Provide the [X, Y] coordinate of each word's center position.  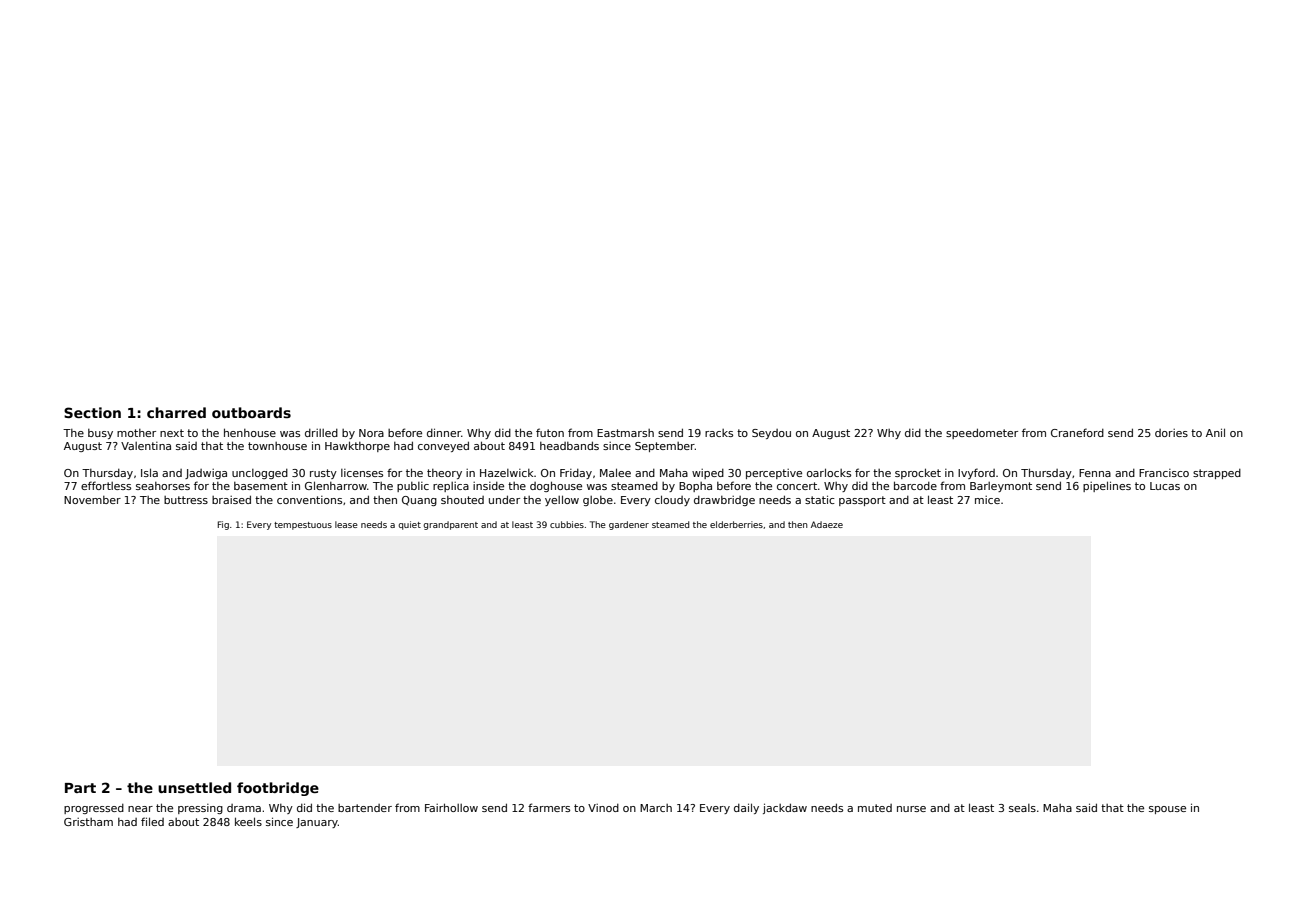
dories [1171, 433]
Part [80, 788]
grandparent [450, 525]
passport [862, 501]
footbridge [278, 789]
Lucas [1165, 486]
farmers [549, 807]
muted [875, 808]
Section [92, 412]
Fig [223, 525]
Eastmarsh [625, 433]
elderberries [736, 524]
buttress [186, 500]
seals [1022, 808]
